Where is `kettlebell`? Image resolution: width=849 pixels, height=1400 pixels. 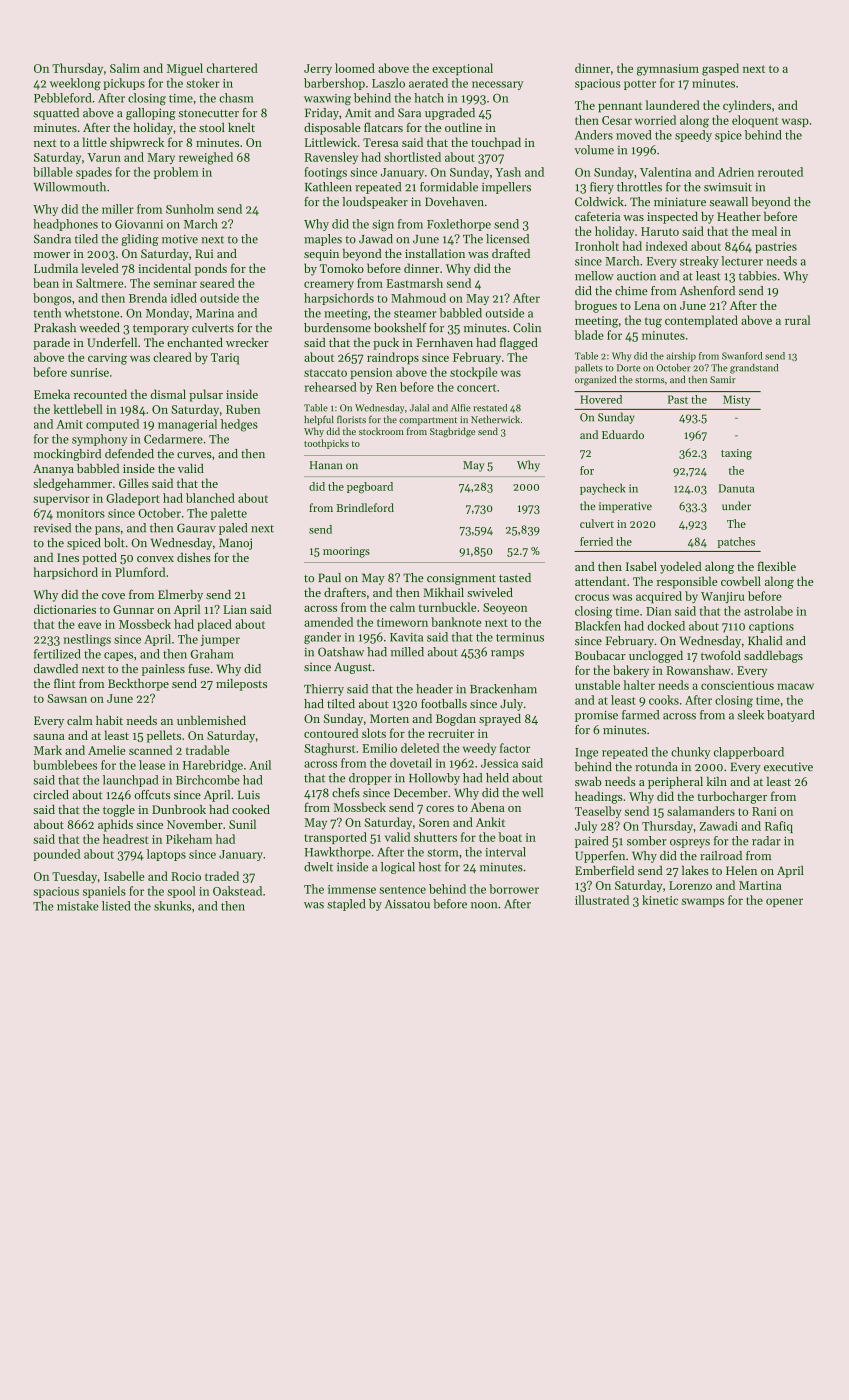 kettlebell is located at coordinates (78, 409).
